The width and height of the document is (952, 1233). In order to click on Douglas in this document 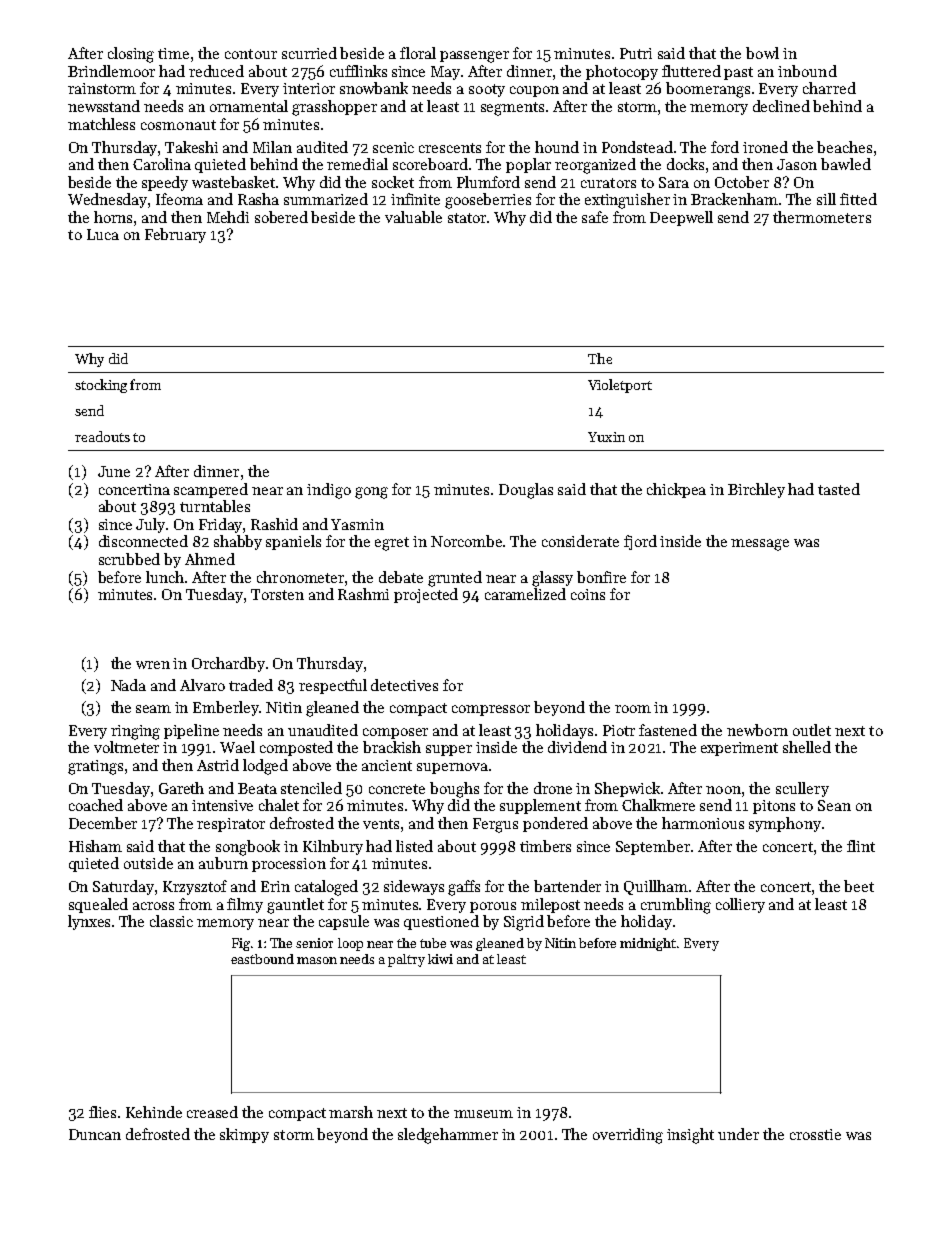, I will do `click(526, 491)`.
